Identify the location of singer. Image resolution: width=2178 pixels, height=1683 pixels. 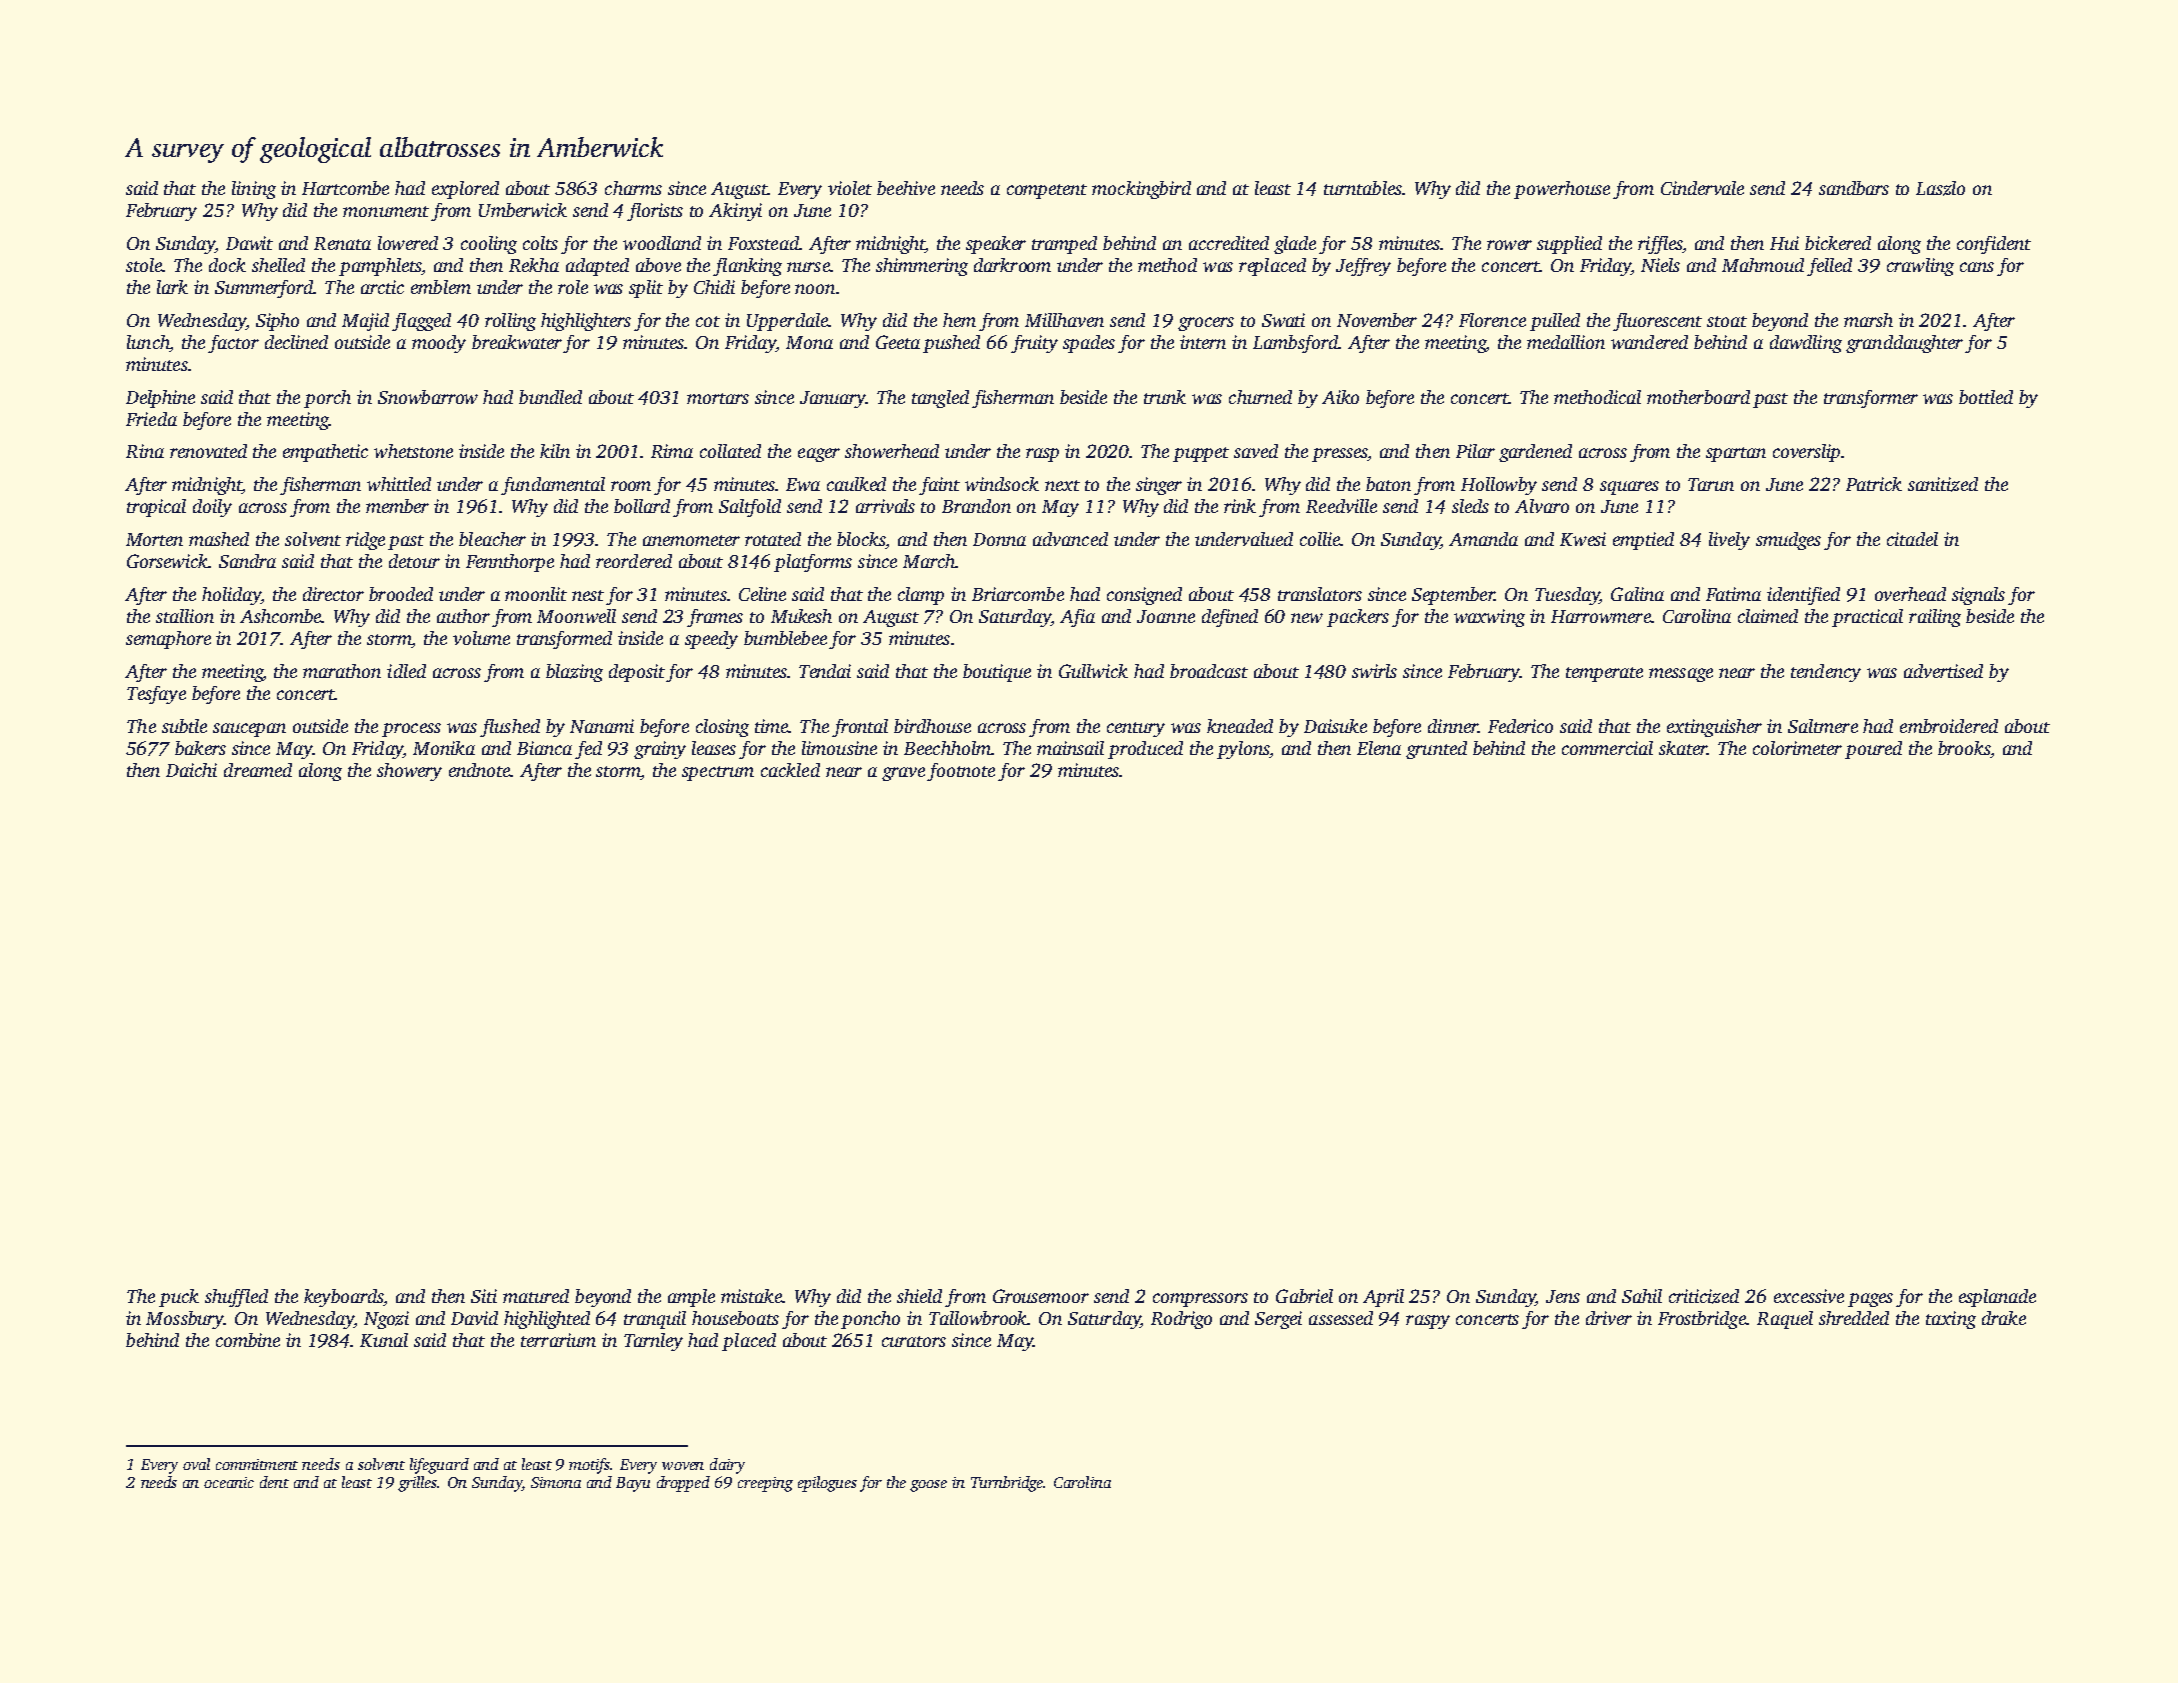
(1159, 486).
